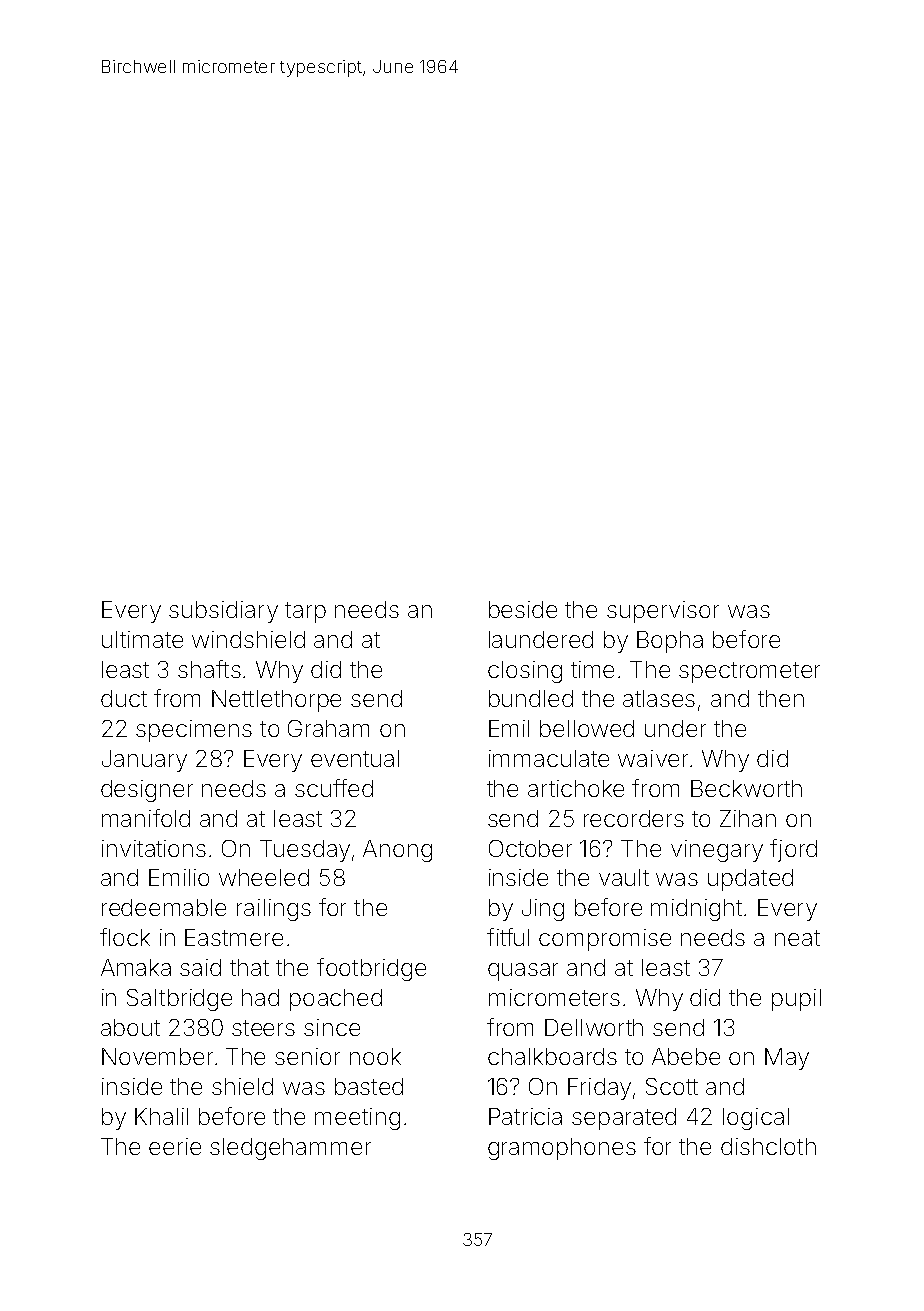  What do you see at coordinates (587, 728) in the document?
I see `bellowed` at bounding box center [587, 728].
